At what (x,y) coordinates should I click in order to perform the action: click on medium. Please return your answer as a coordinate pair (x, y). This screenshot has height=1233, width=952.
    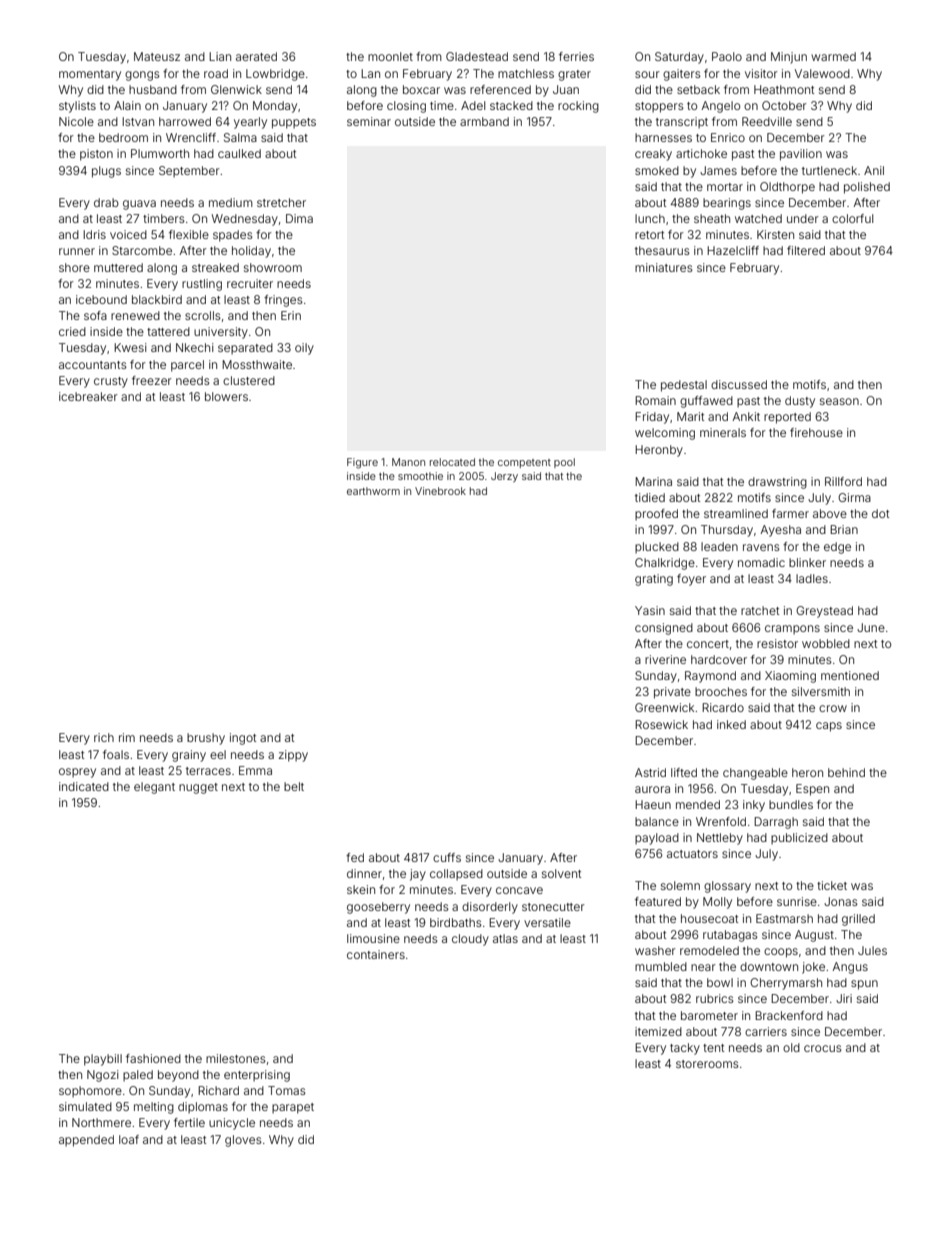
    Looking at the image, I should click on (231, 202).
